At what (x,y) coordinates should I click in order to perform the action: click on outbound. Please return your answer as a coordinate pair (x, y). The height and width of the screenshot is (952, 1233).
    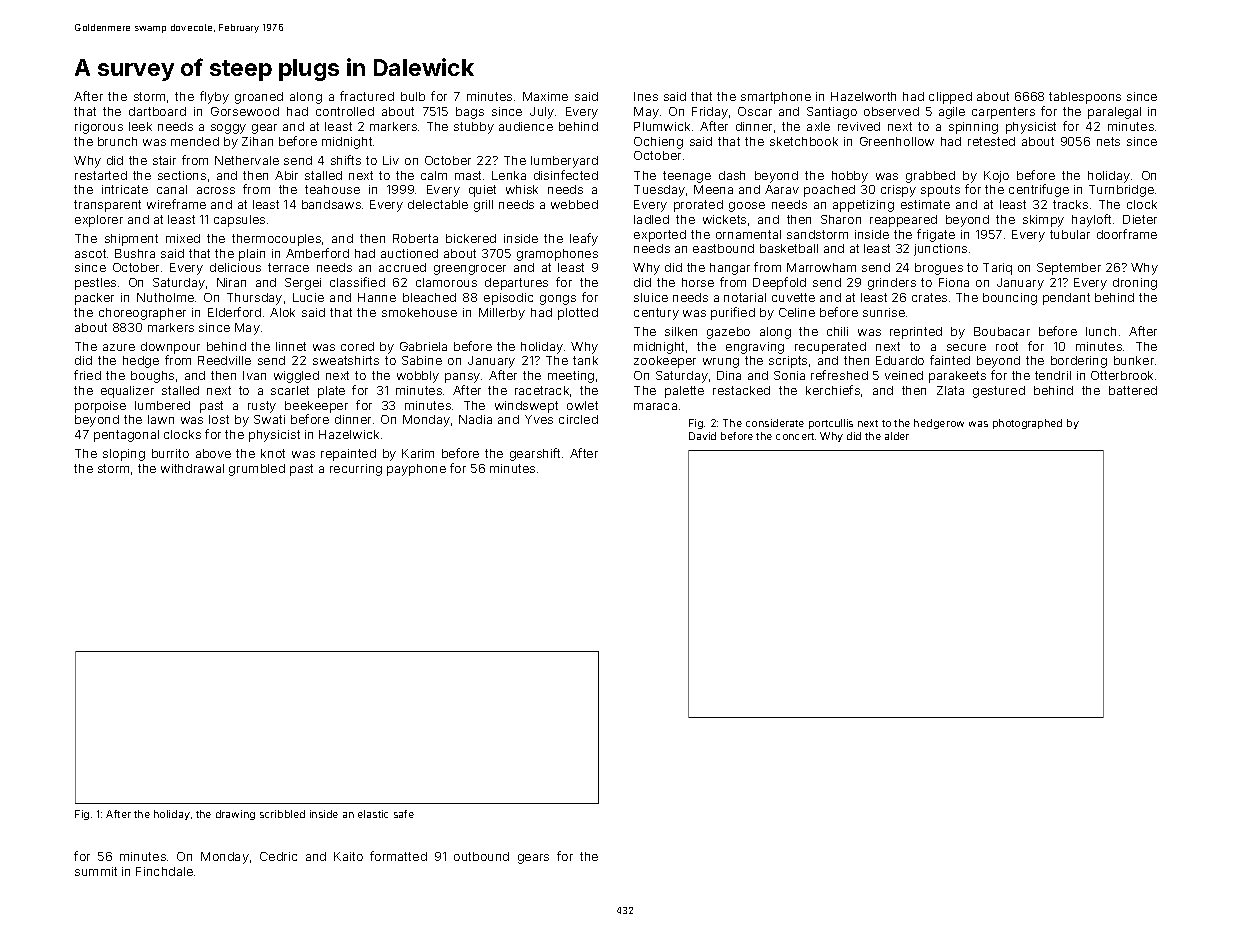
    Looking at the image, I should click on (481, 856).
